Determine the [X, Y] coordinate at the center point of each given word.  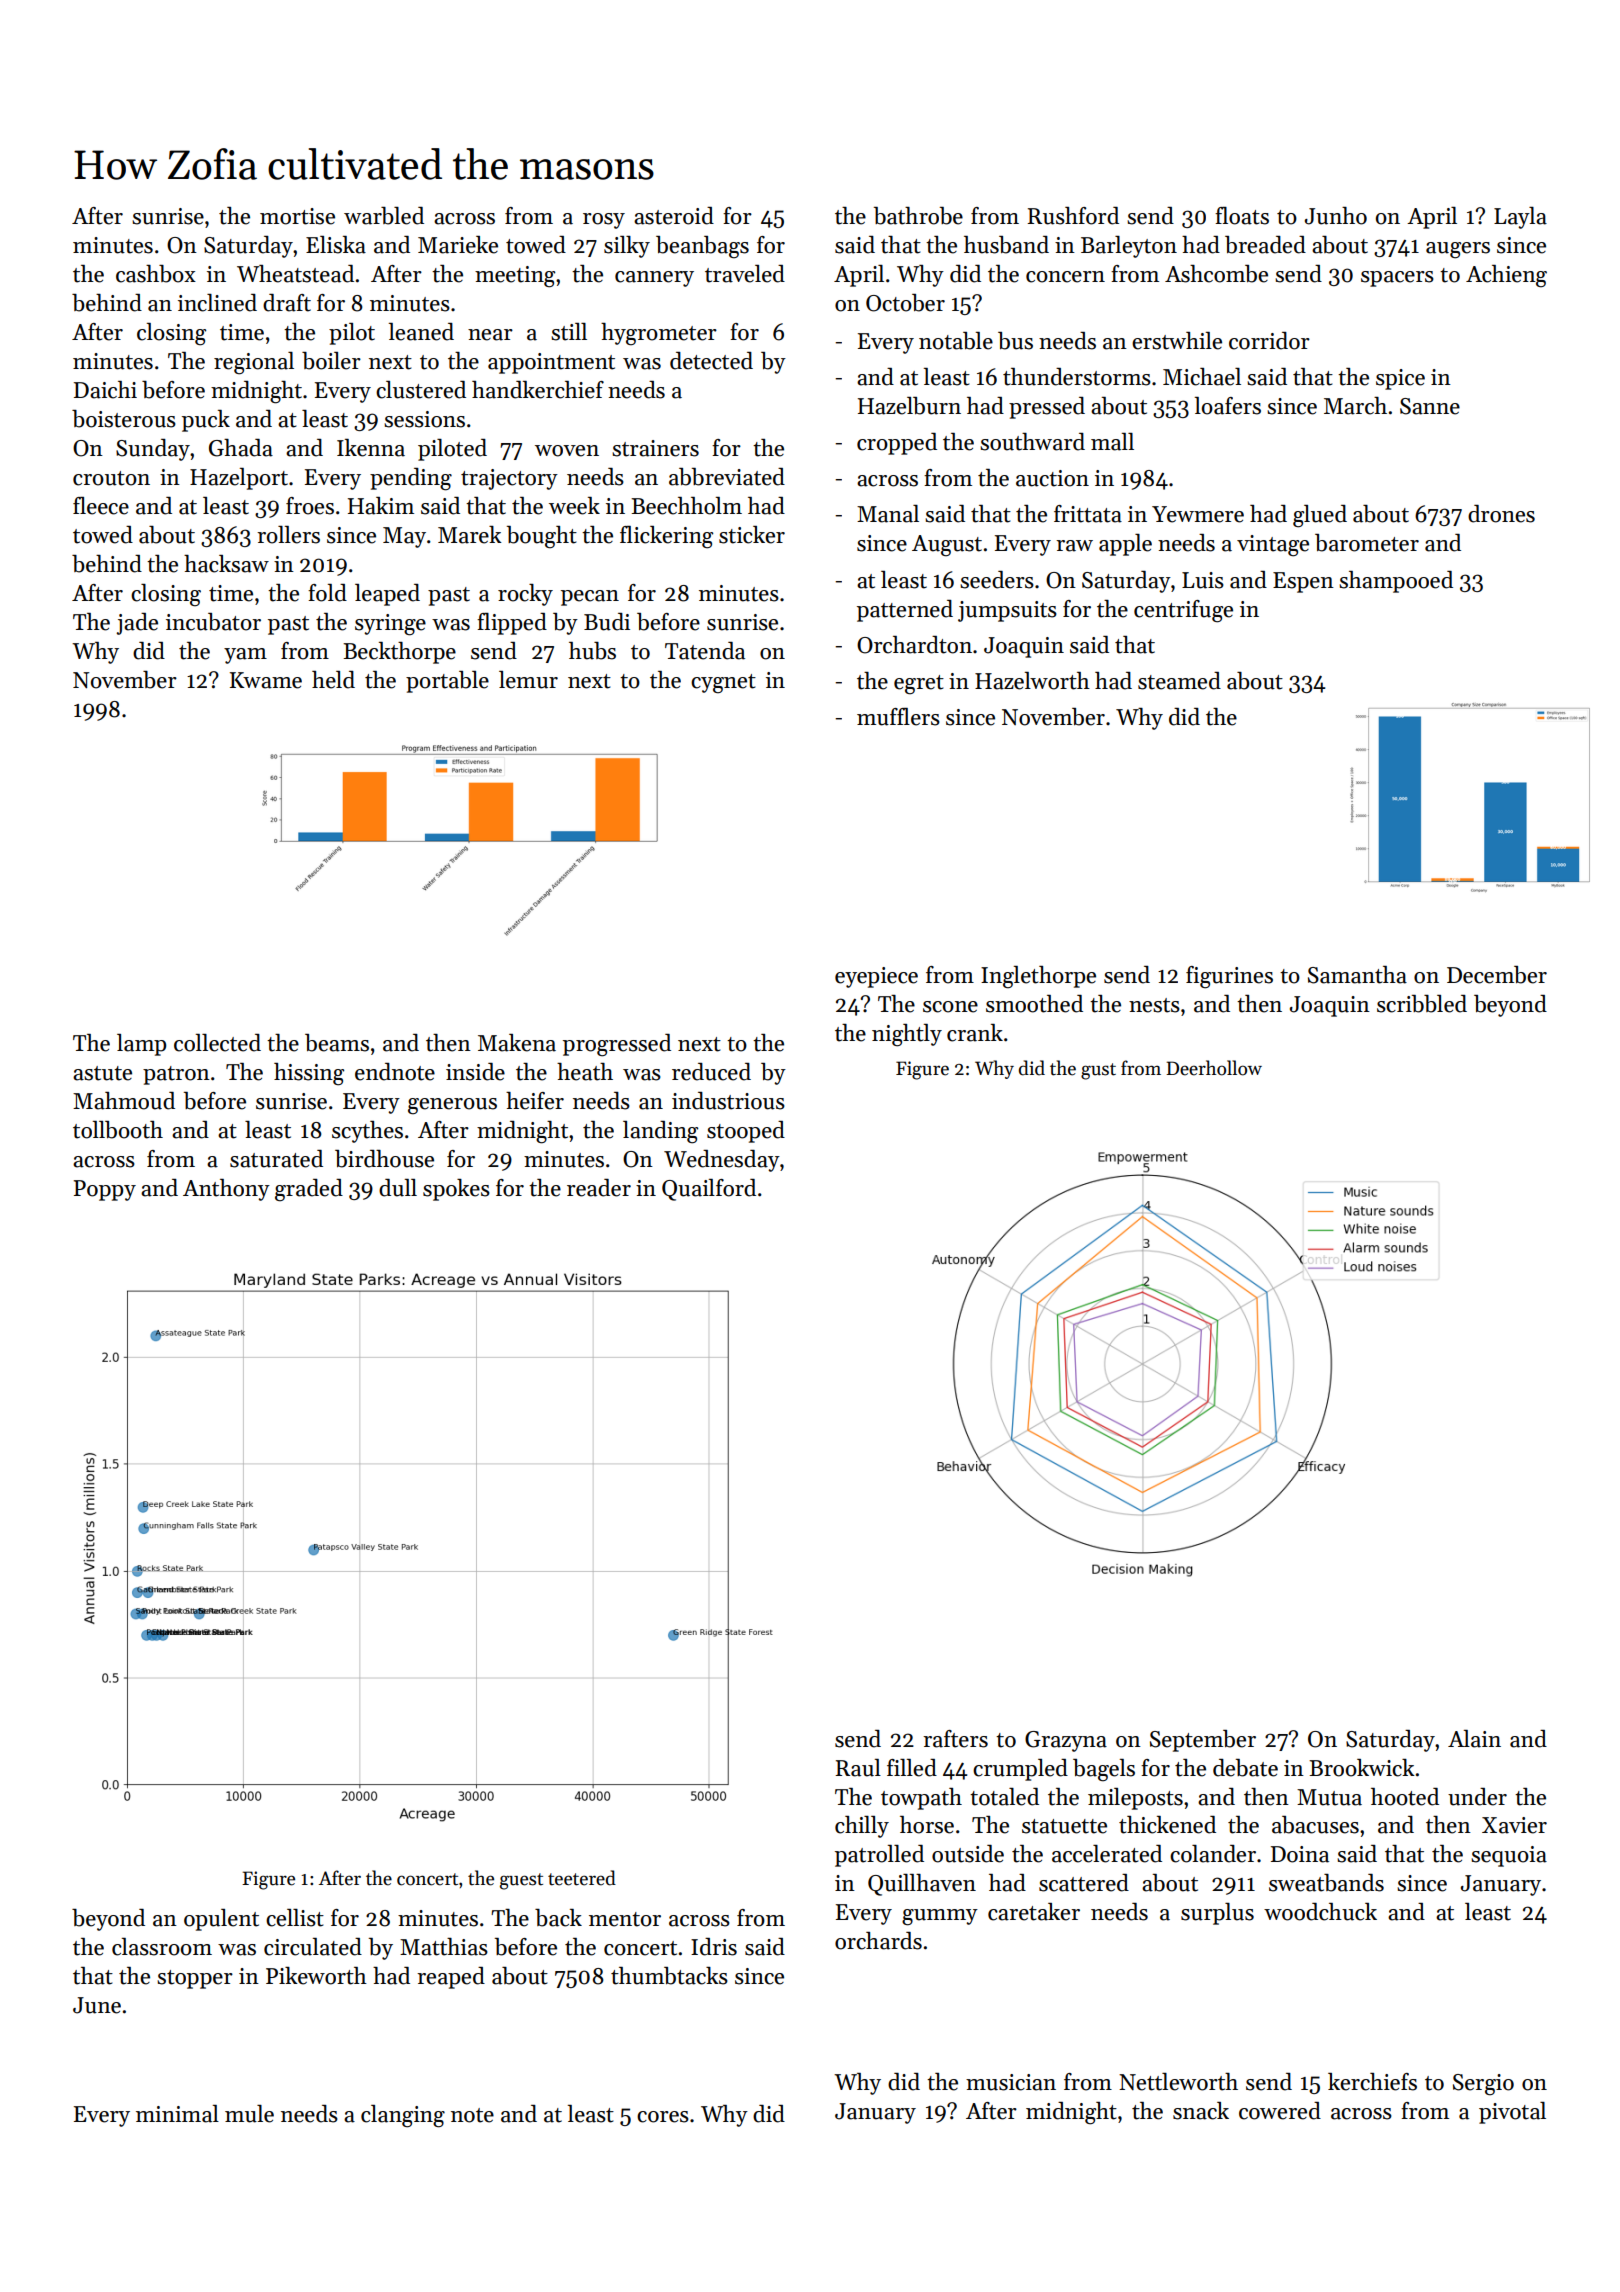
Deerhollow [1214, 1068]
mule [249, 2114]
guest [521, 1881]
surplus [1217, 1914]
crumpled [1020, 1770]
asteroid [674, 216]
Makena [517, 1043]
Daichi [105, 390]
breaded [1265, 245]
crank [975, 1033]
